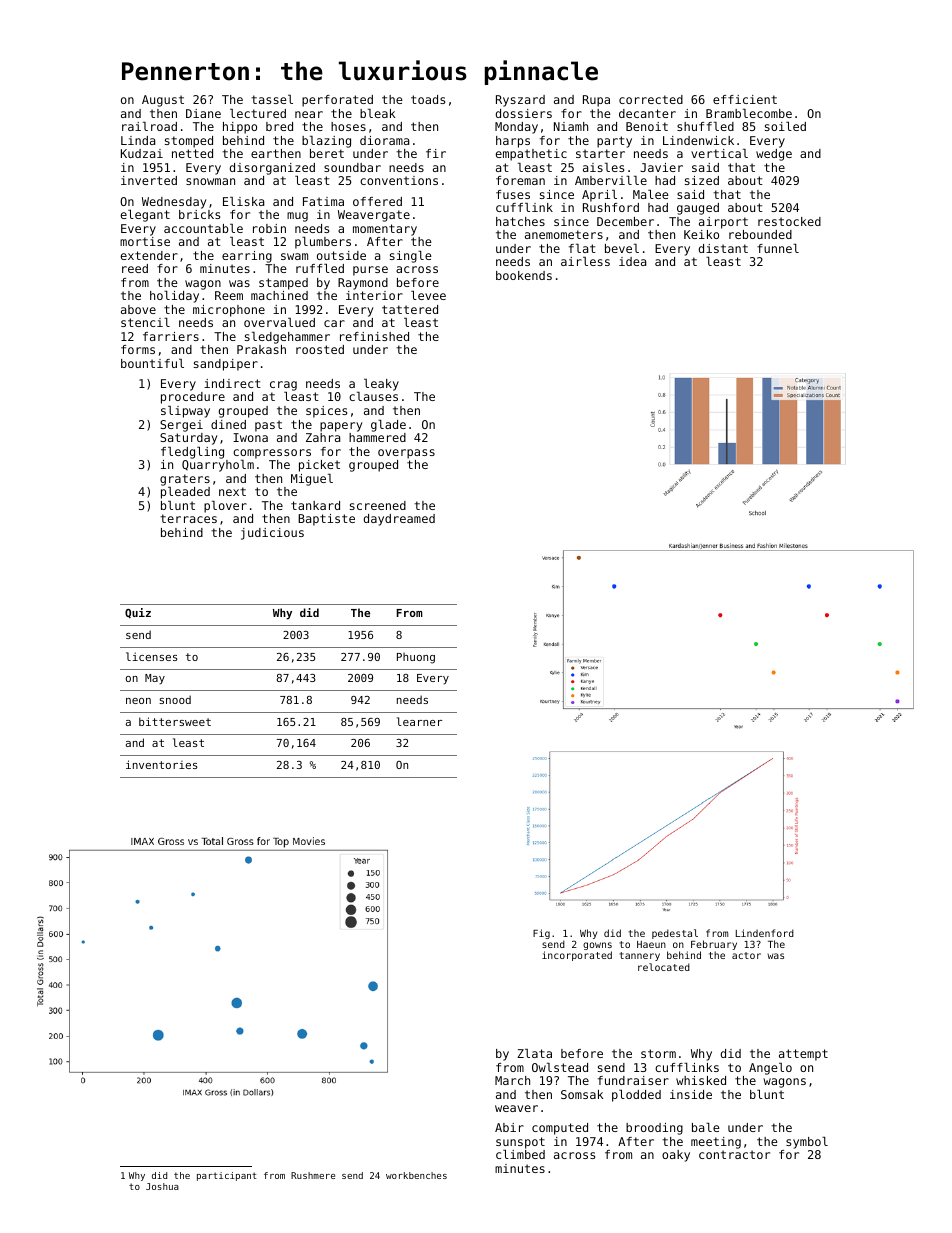 This screenshot has width=952, height=1233. What do you see at coordinates (723, 248) in the screenshot?
I see `distant` at bounding box center [723, 248].
